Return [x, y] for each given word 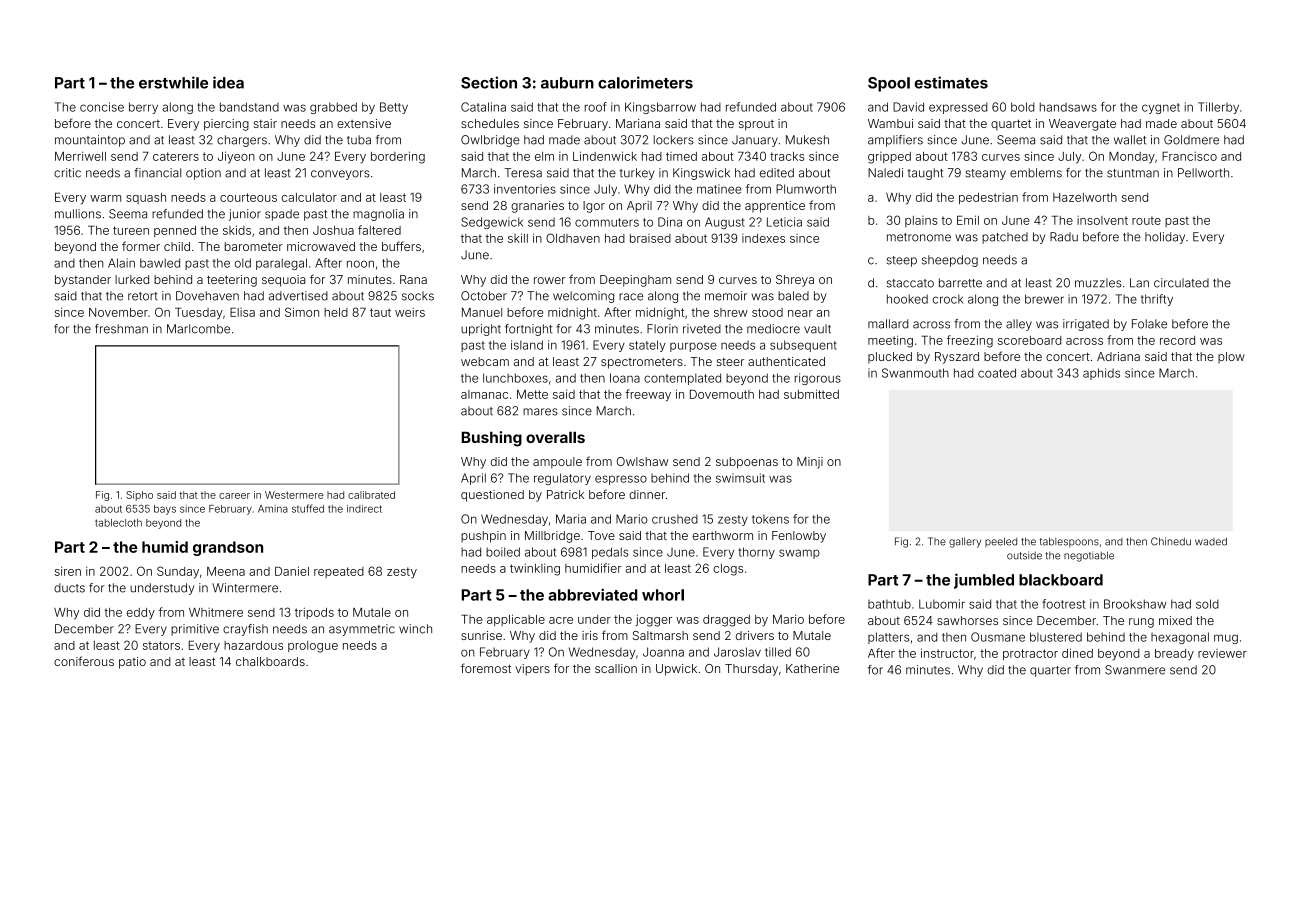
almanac [484, 394]
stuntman [1133, 173]
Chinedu [1171, 541]
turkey [637, 174]
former [141, 246]
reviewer [1222, 653]
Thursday [751, 670]
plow [1231, 357]
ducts [69, 588]
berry [143, 108]
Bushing [492, 439]
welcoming [583, 297]
